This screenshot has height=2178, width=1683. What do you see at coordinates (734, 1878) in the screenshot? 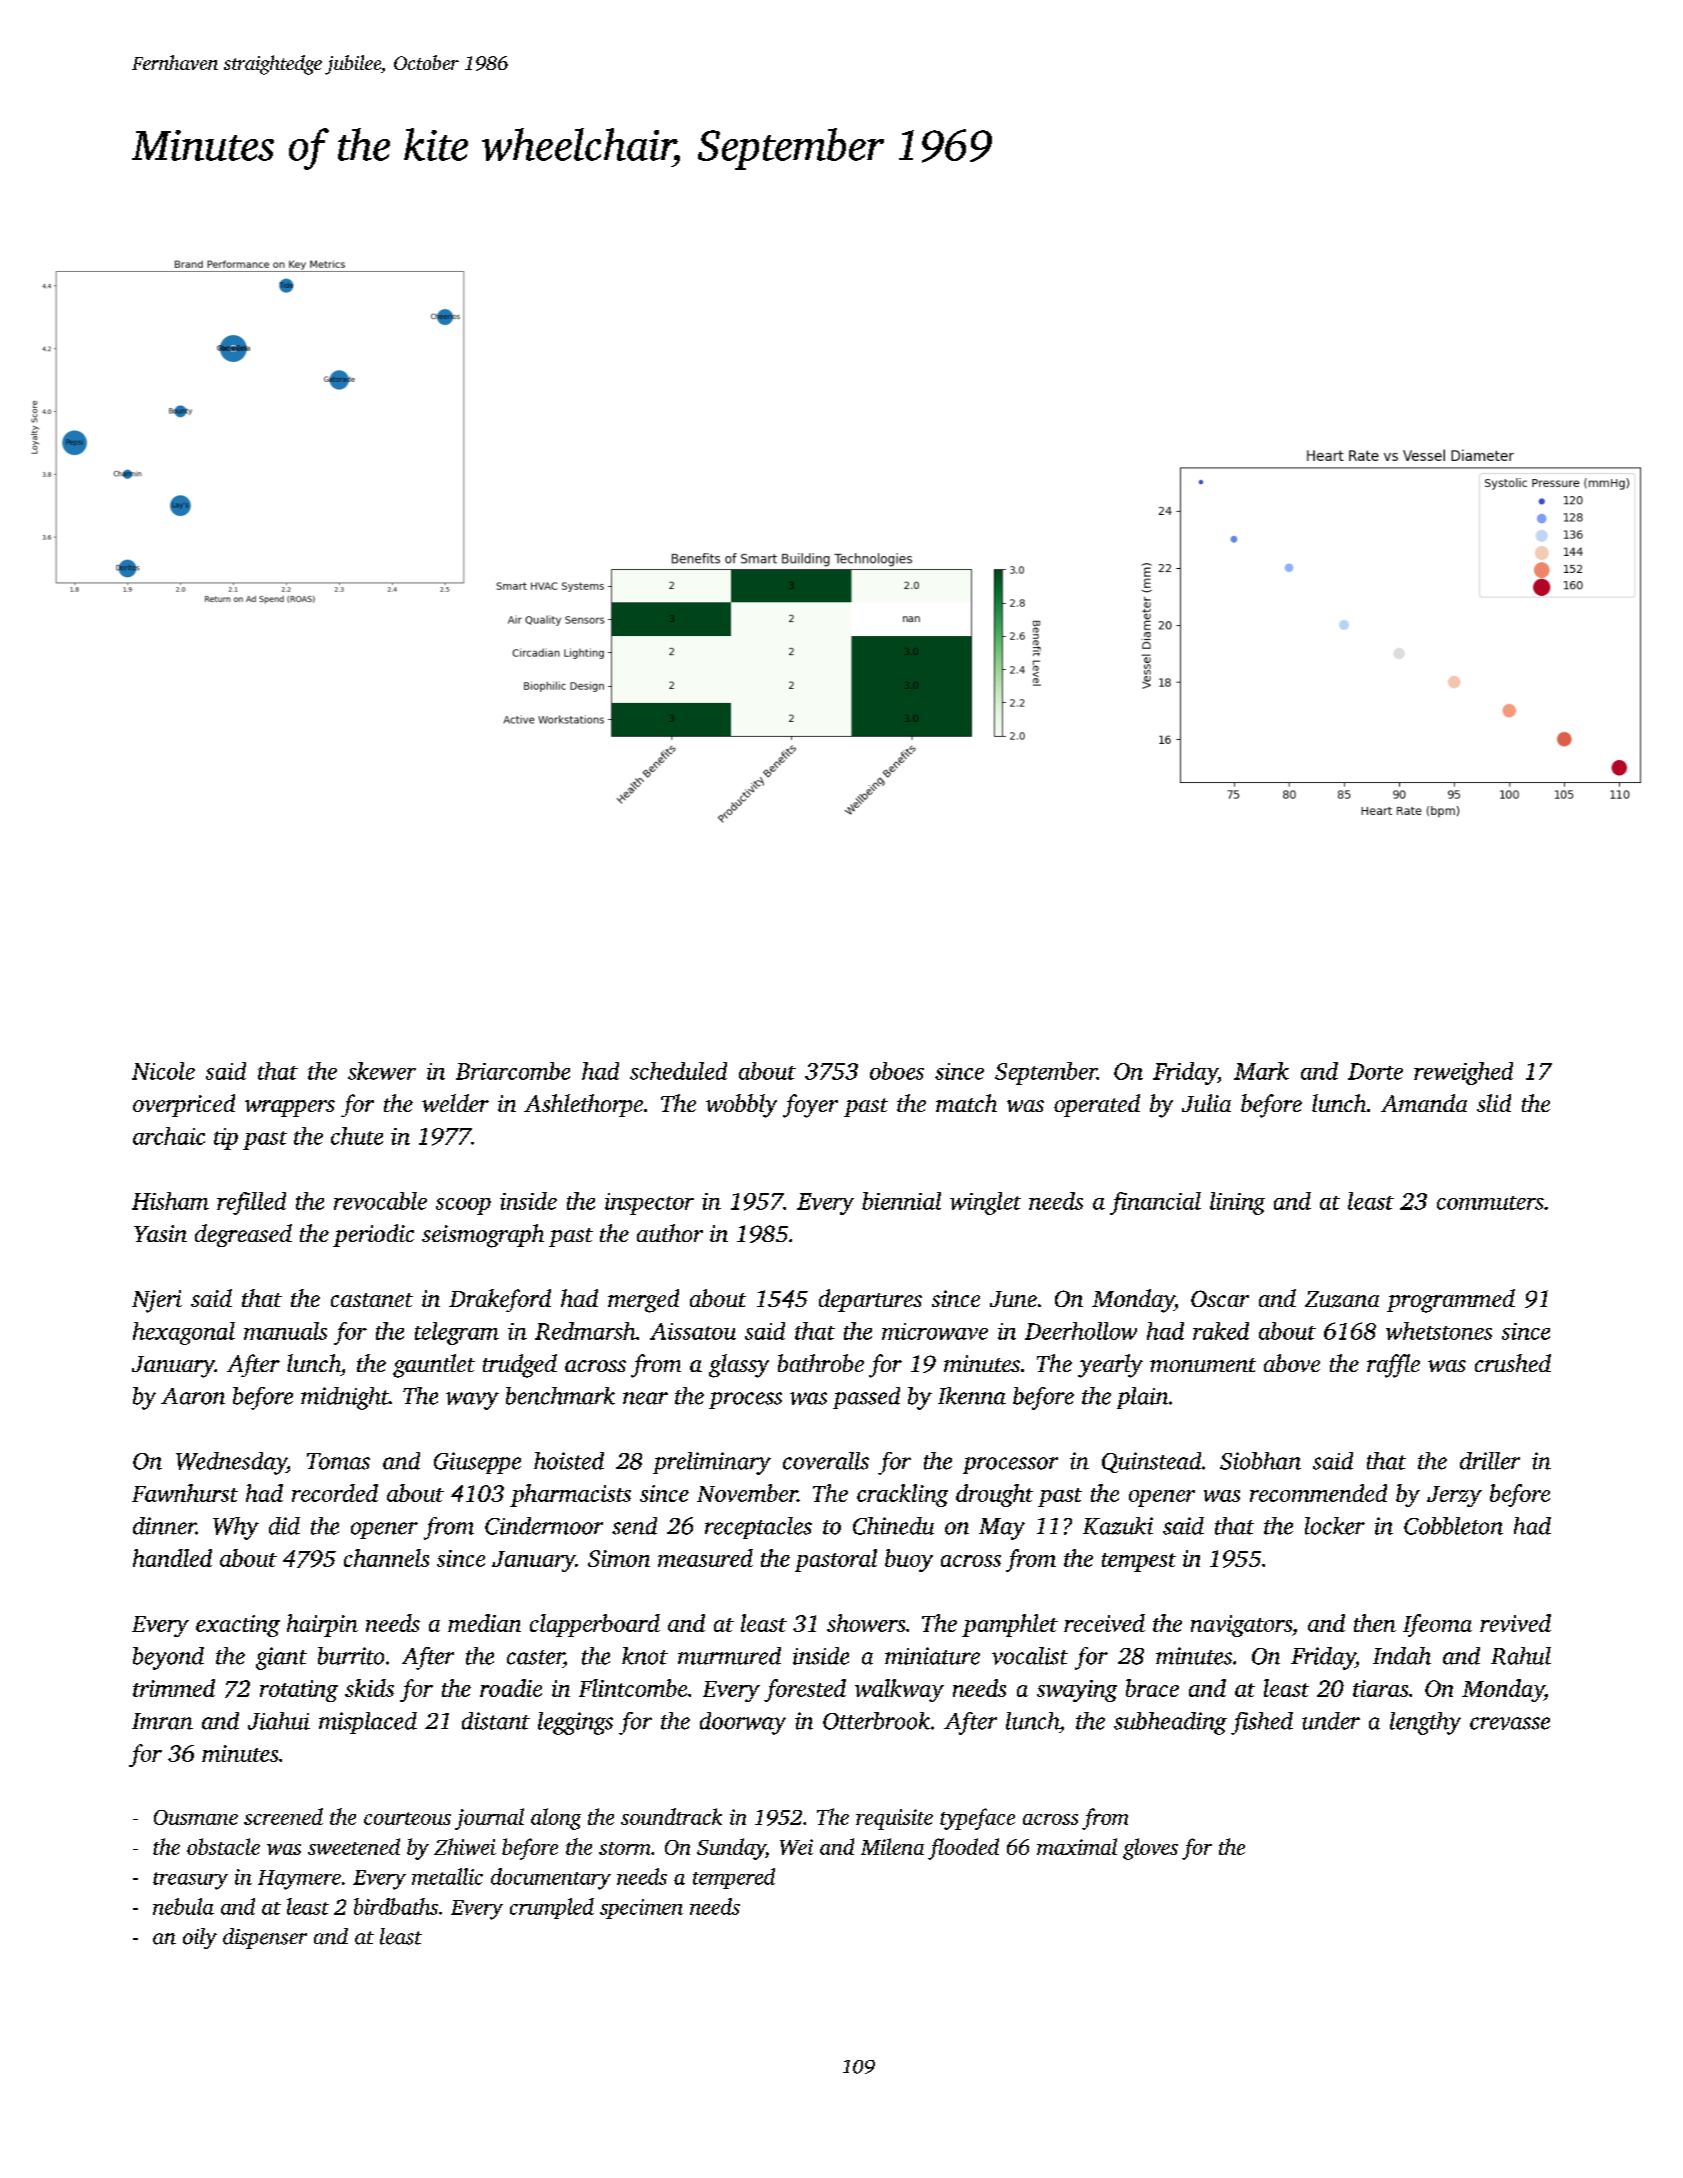
I see `tempered` at bounding box center [734, 1878].
